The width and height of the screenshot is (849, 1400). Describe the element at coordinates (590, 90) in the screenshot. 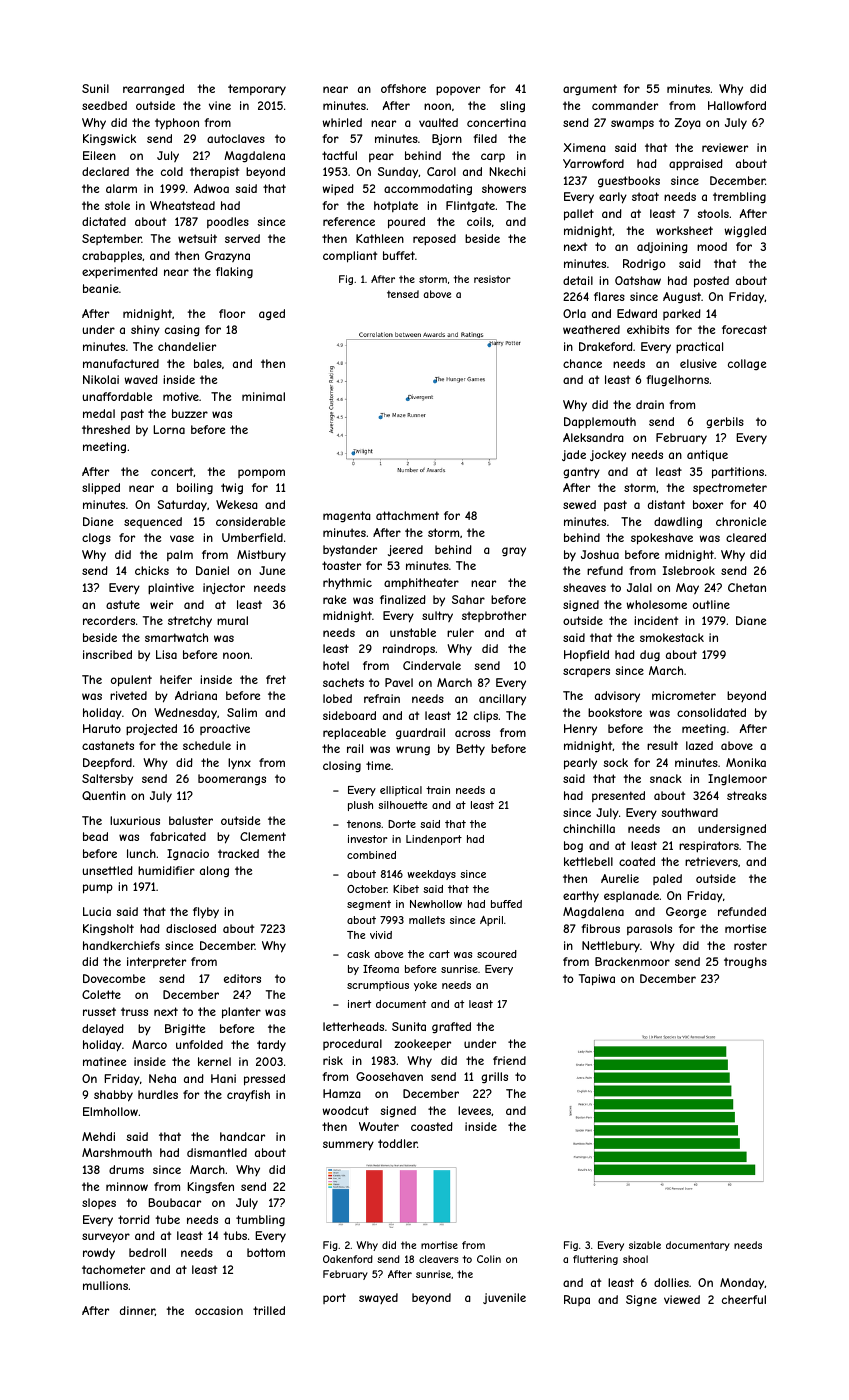

I see `argument` at that location.
